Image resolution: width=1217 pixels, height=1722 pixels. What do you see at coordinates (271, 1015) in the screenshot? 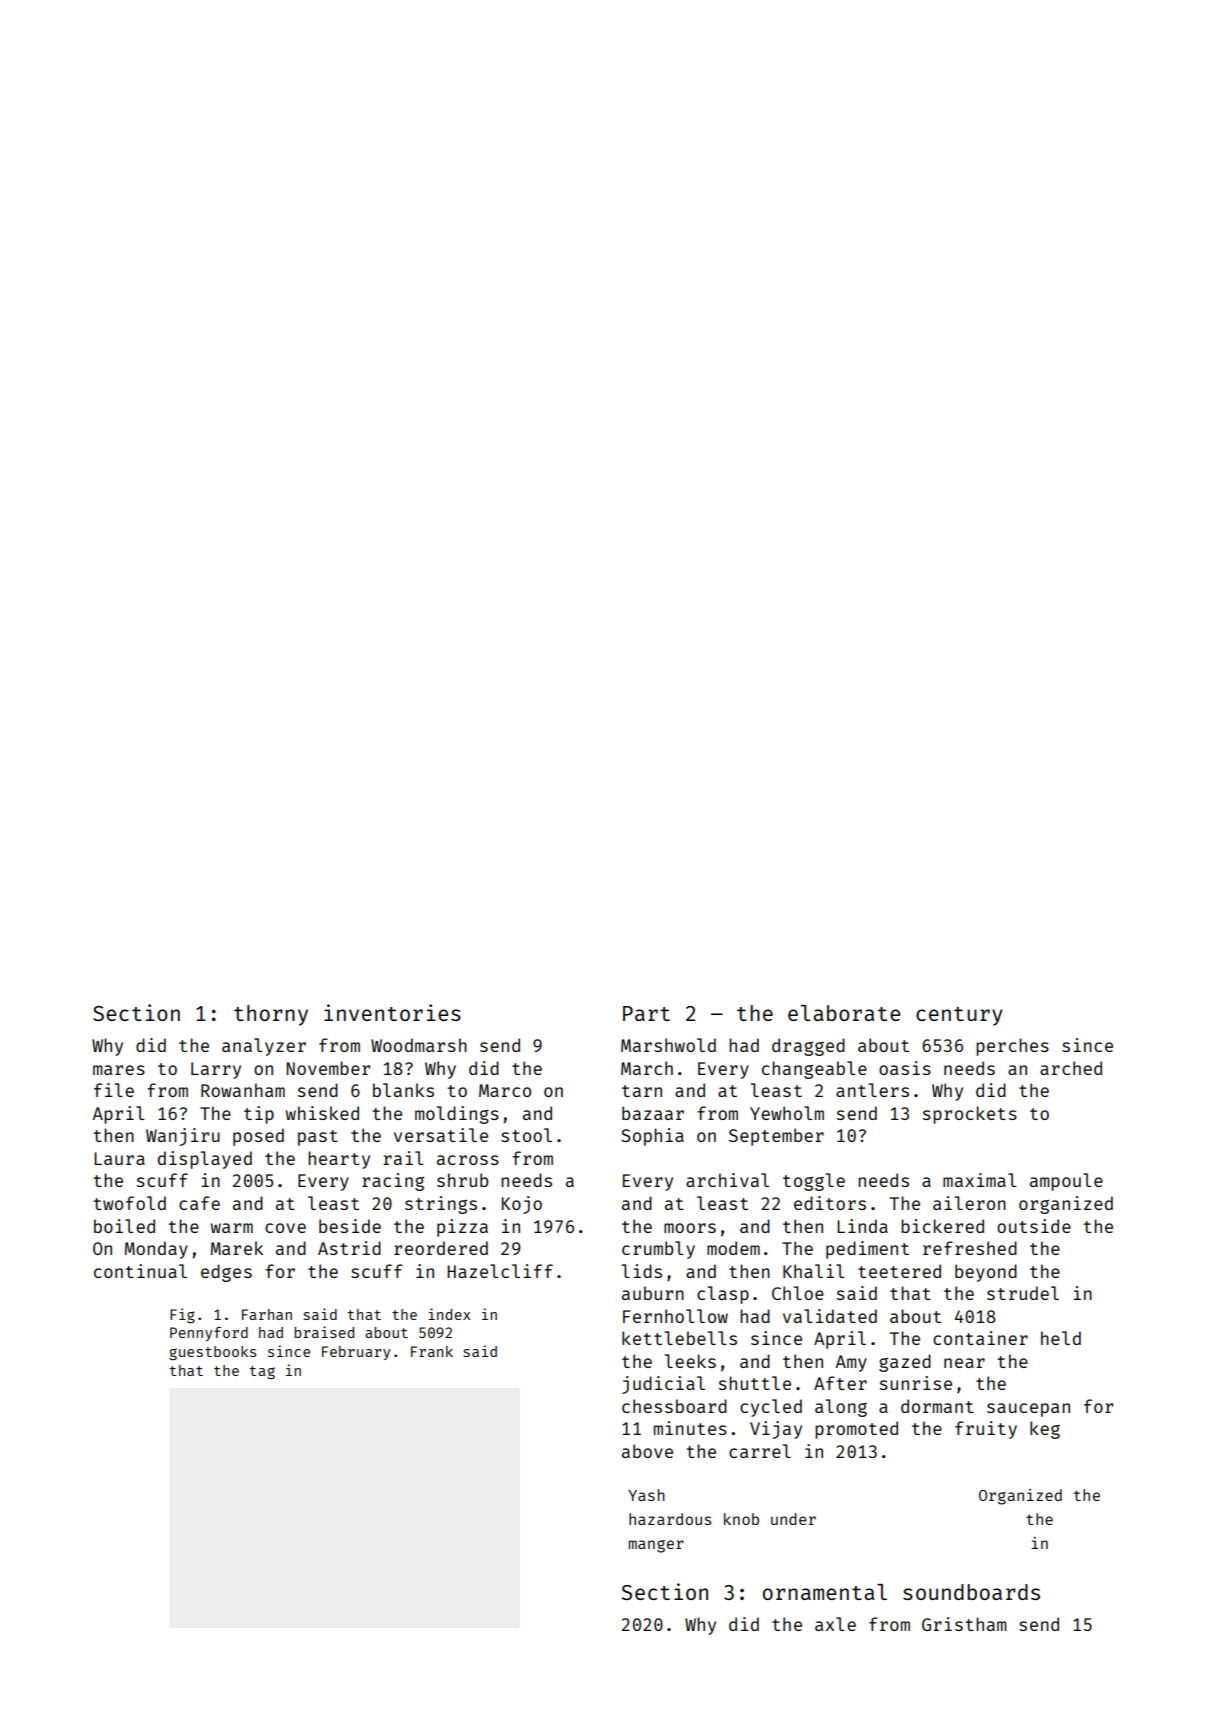
I see `thorny` at bounding box center [271, 1015].
